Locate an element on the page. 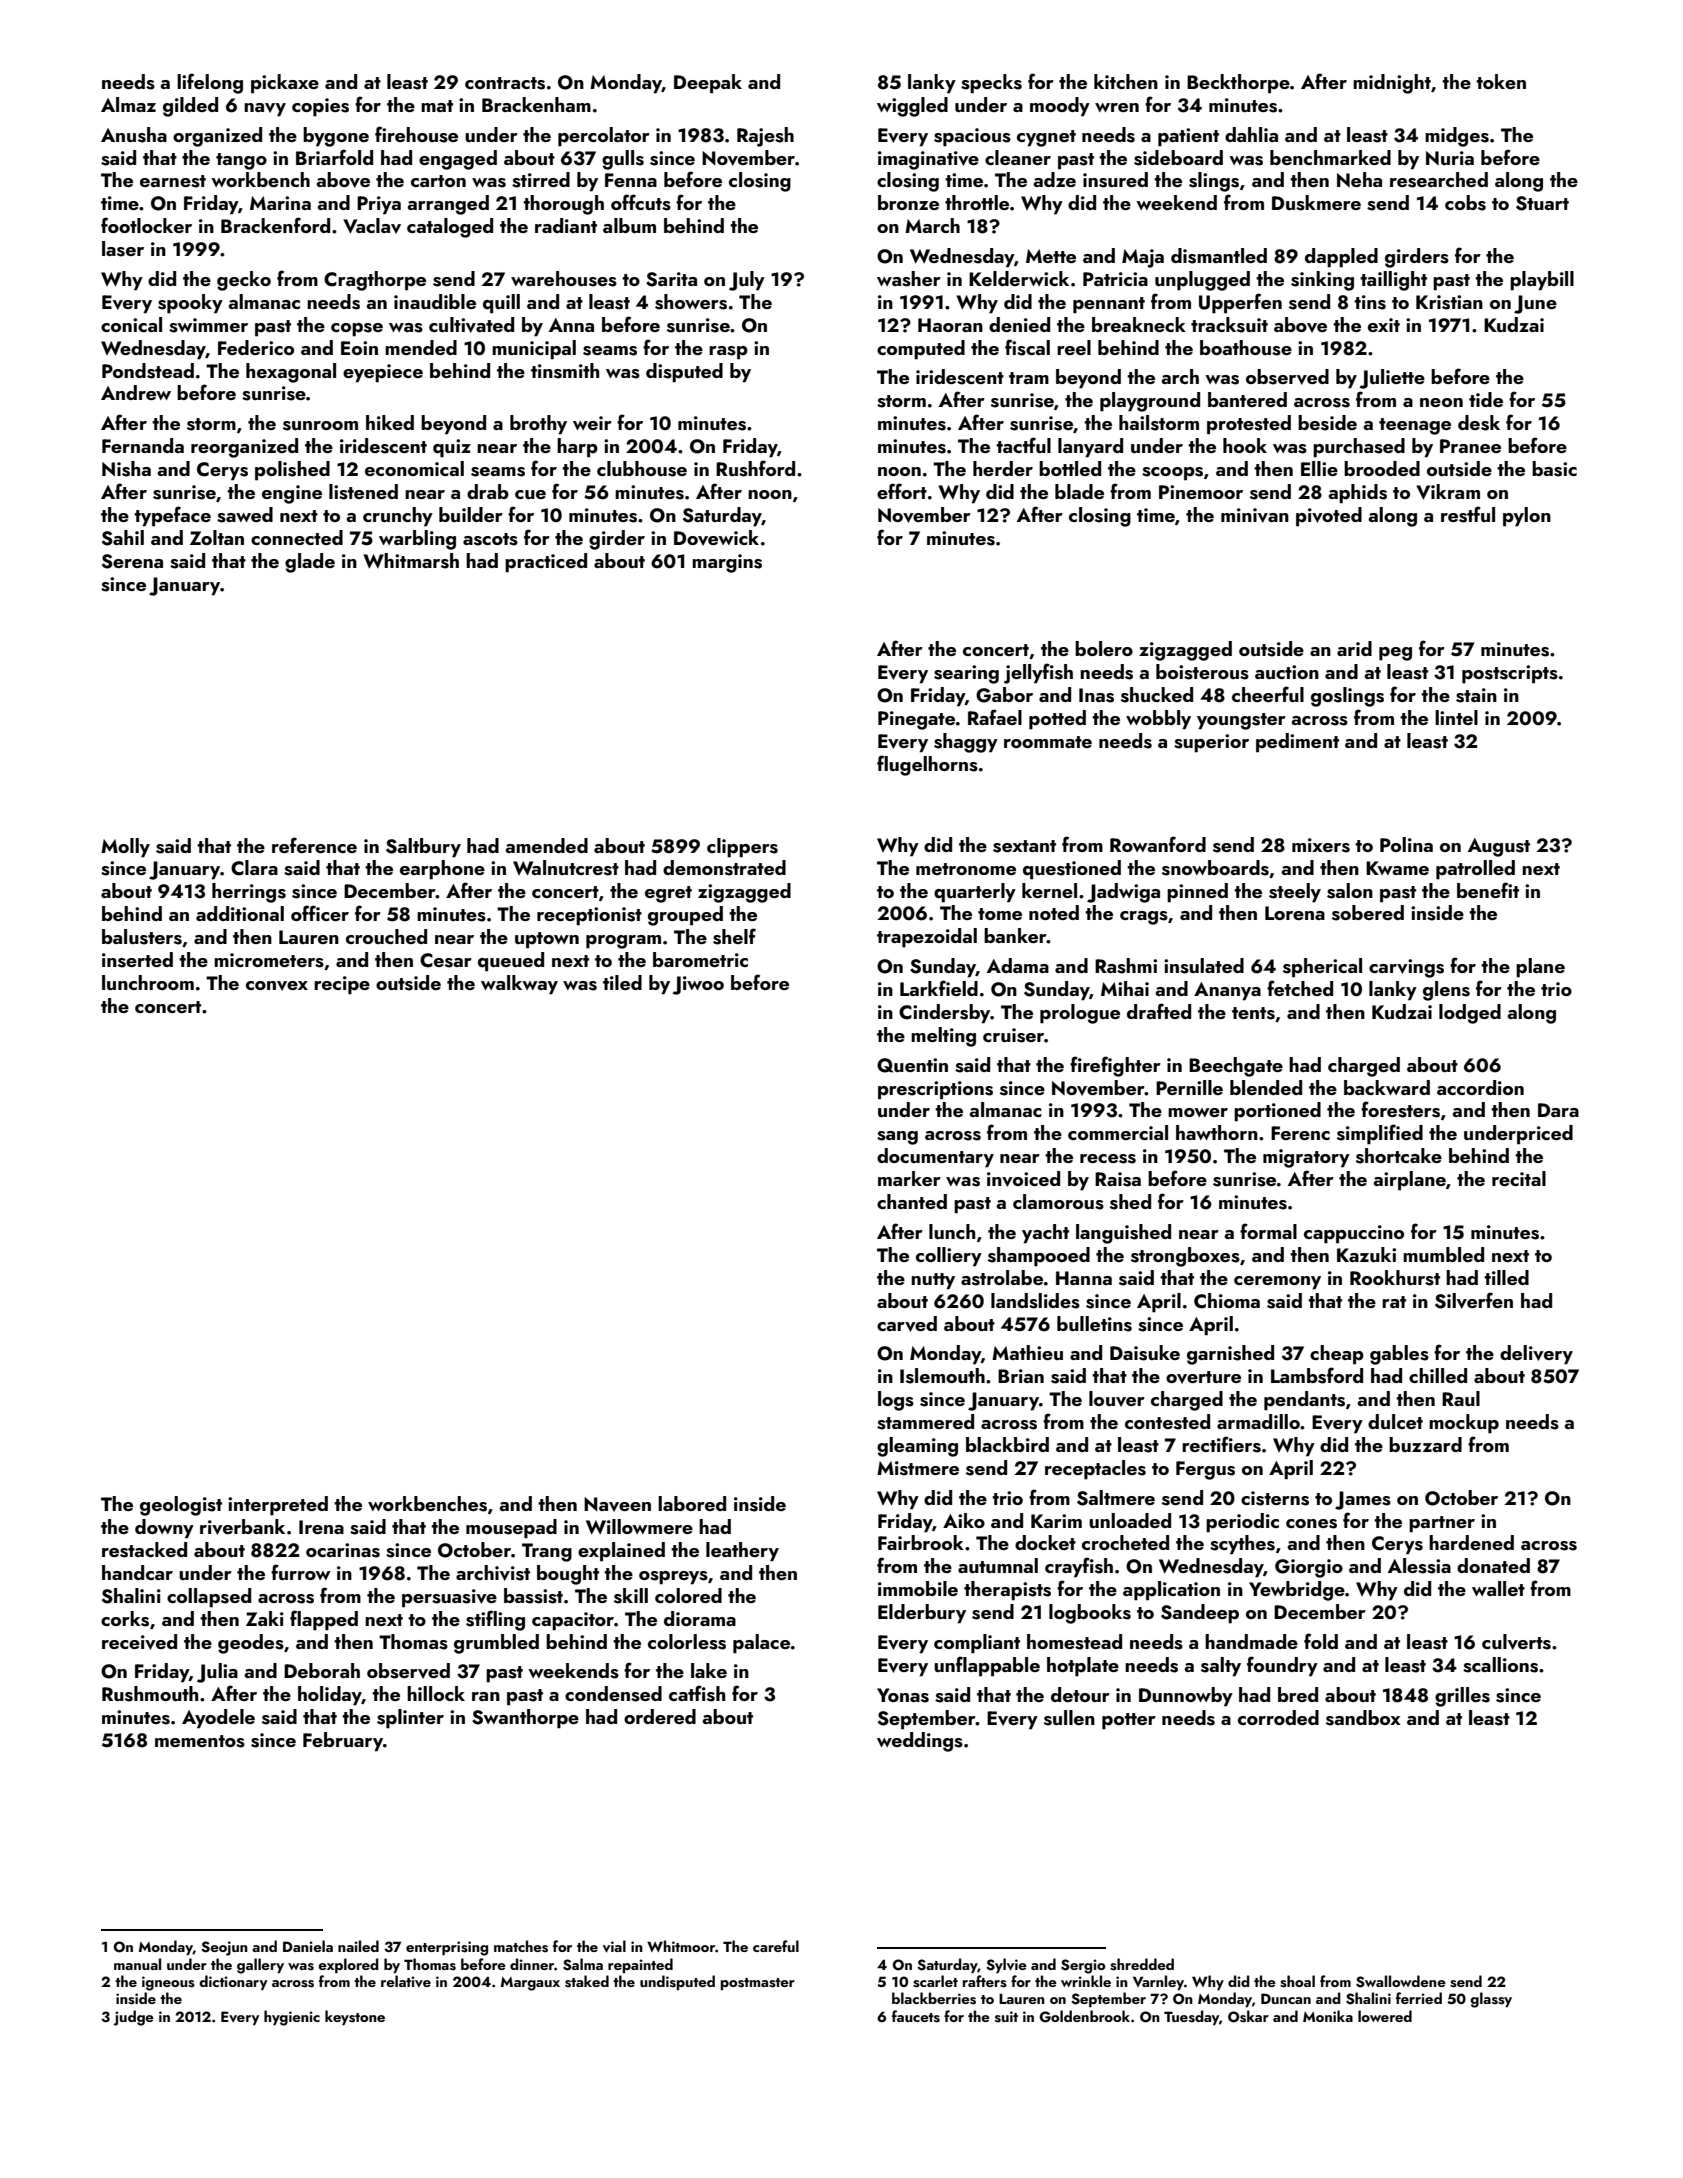  earnest is located at coordinates (173, 181).
